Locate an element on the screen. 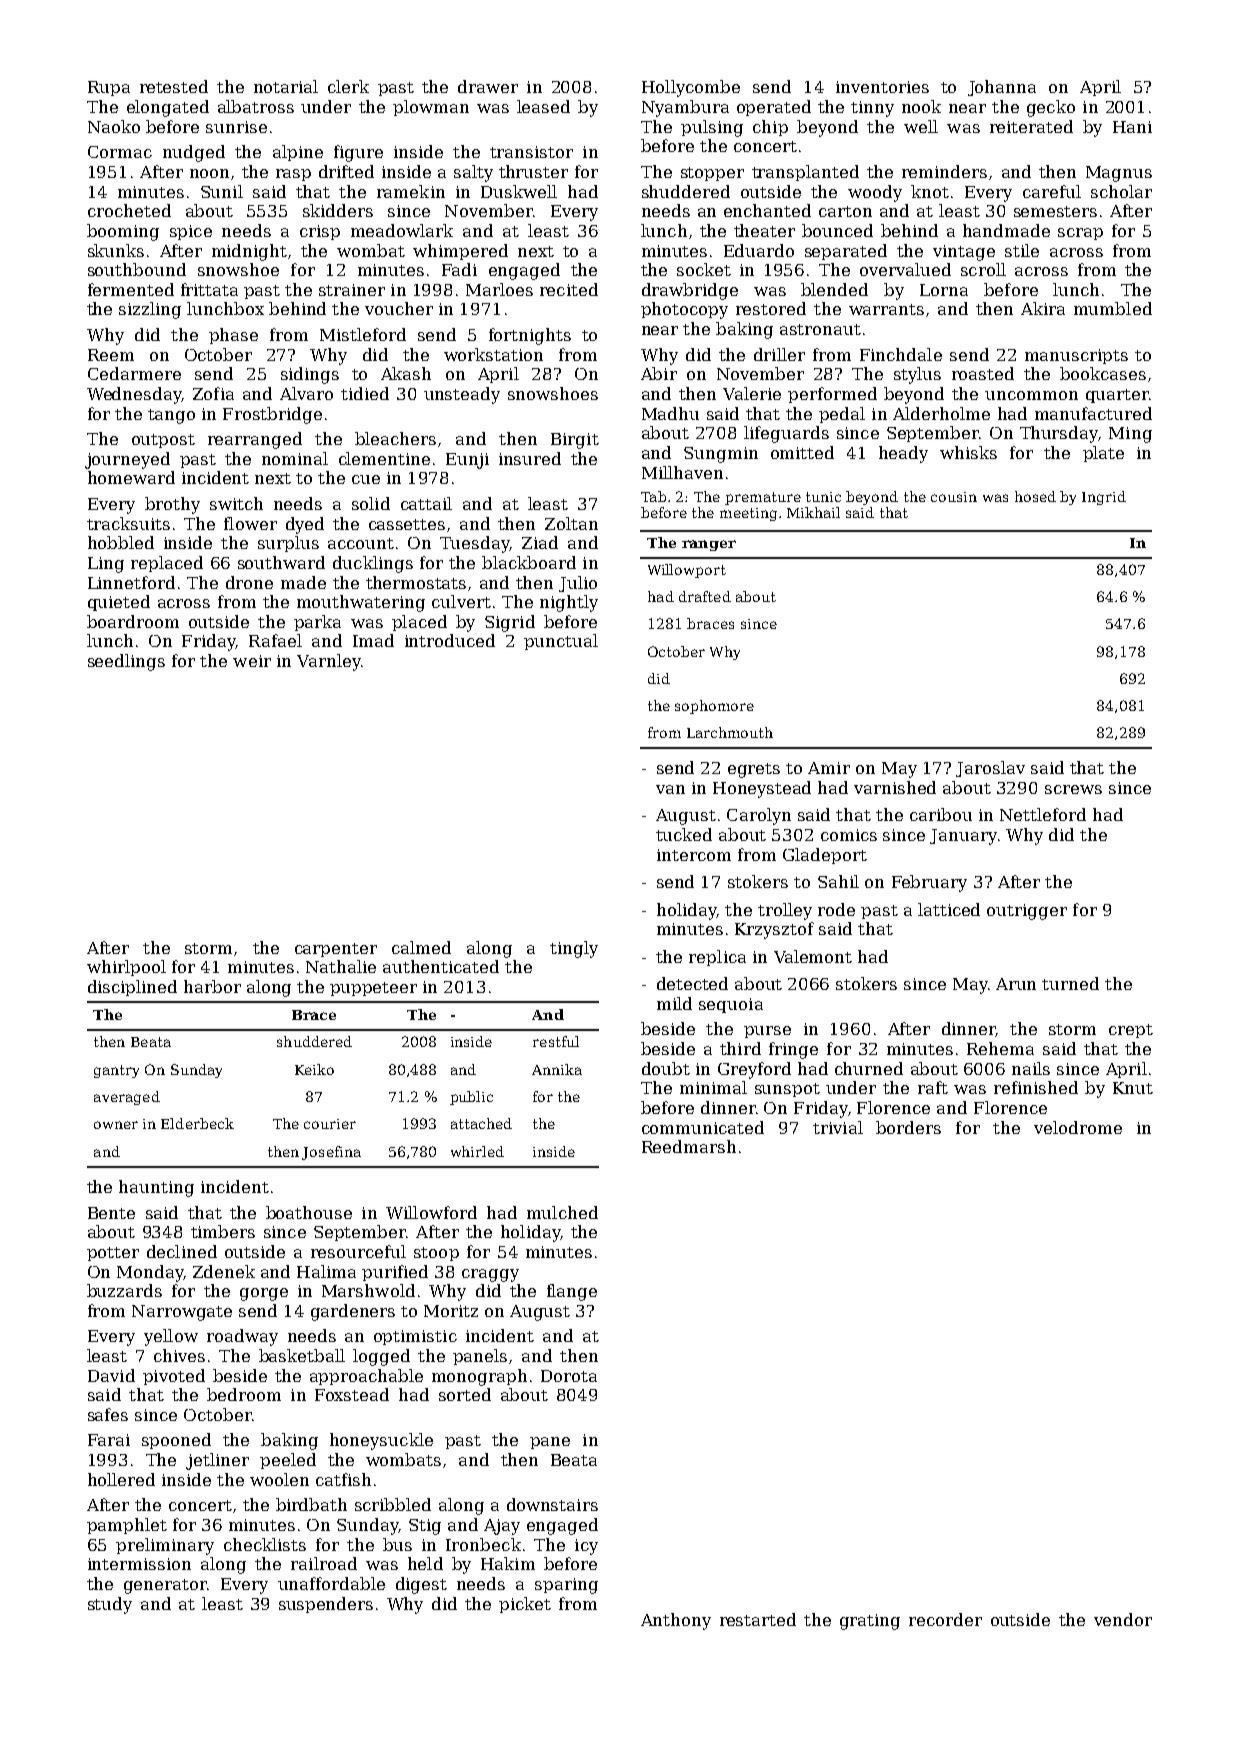 This screenshot has width=1239, height=1752. turned is located at coordinates (1070, 983).
